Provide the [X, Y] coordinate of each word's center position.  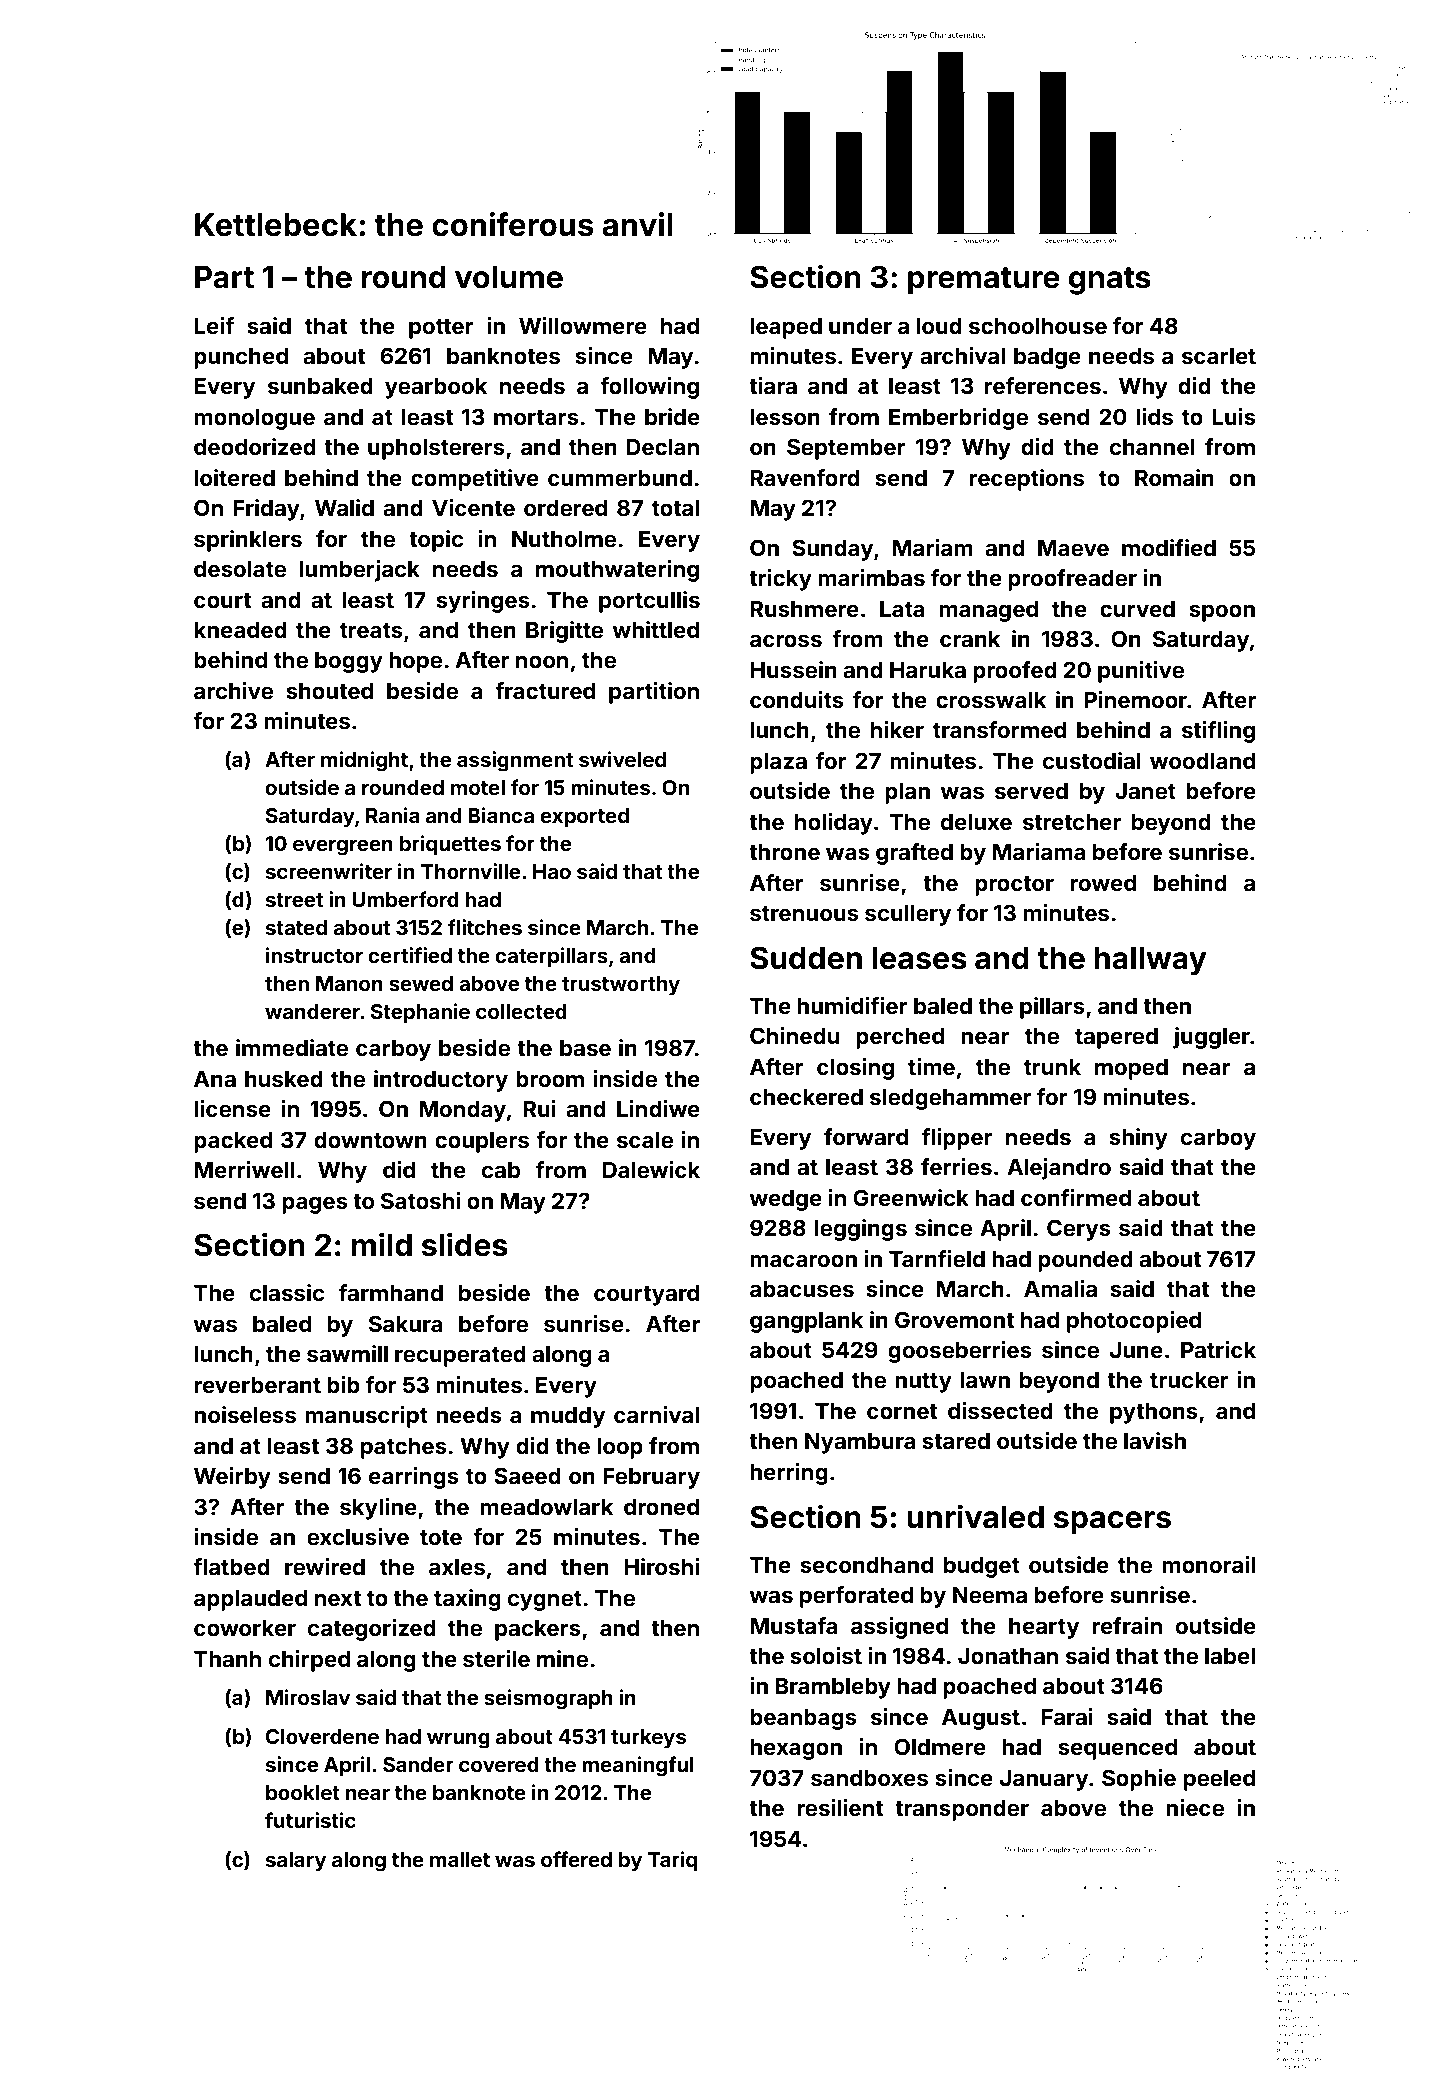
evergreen [343, 847]
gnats [1110, 281]
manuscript [366, 1417]
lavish [1155, 1440]
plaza [778, 763]
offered [576, 1859]
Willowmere [583, 325]
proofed [1015, 672]
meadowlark [546, 1507]
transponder [962, 1810]
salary [296, 1862]
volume [509, 277]
